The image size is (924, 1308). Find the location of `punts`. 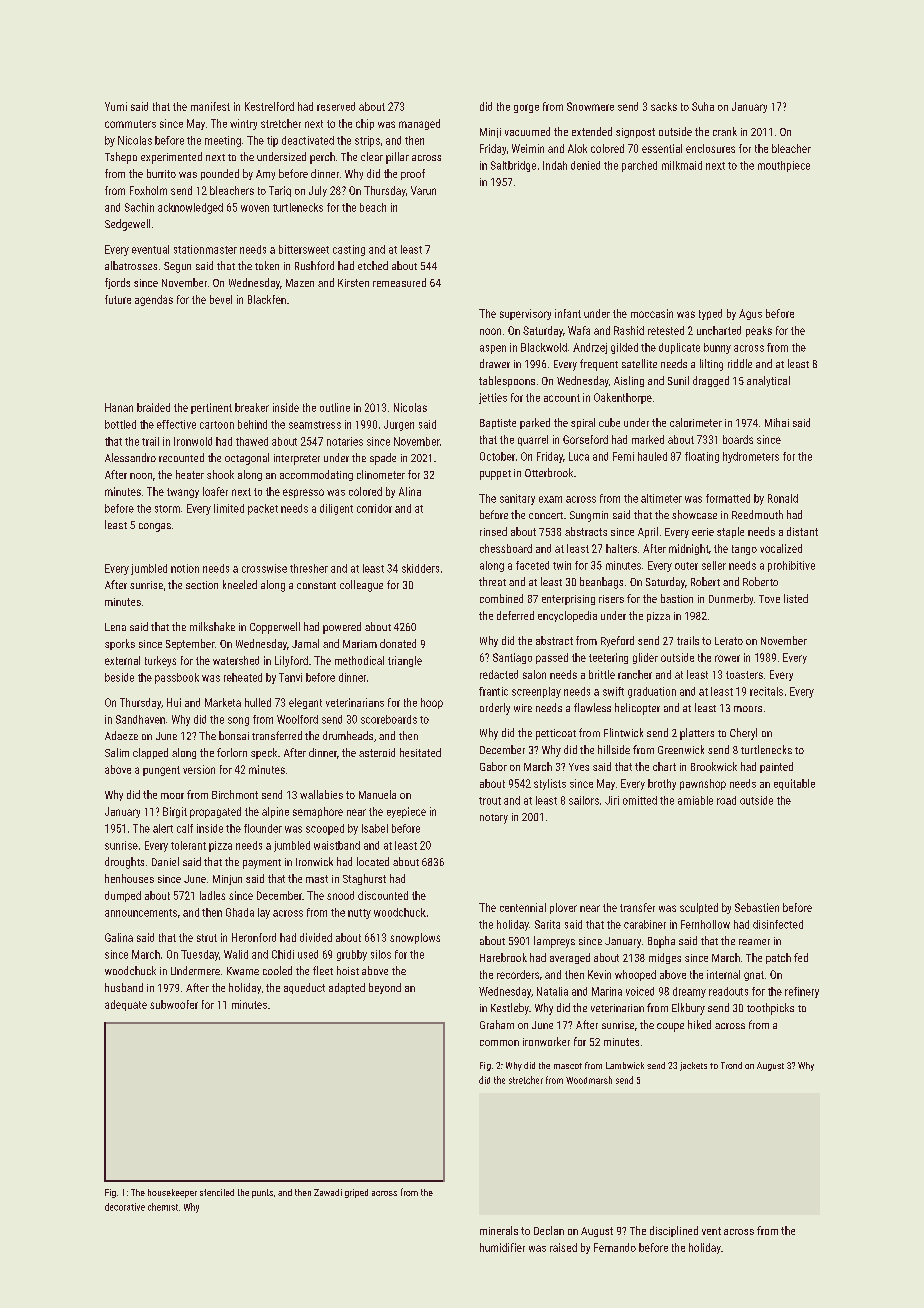

punts is located at coordinates (262, 1193).
